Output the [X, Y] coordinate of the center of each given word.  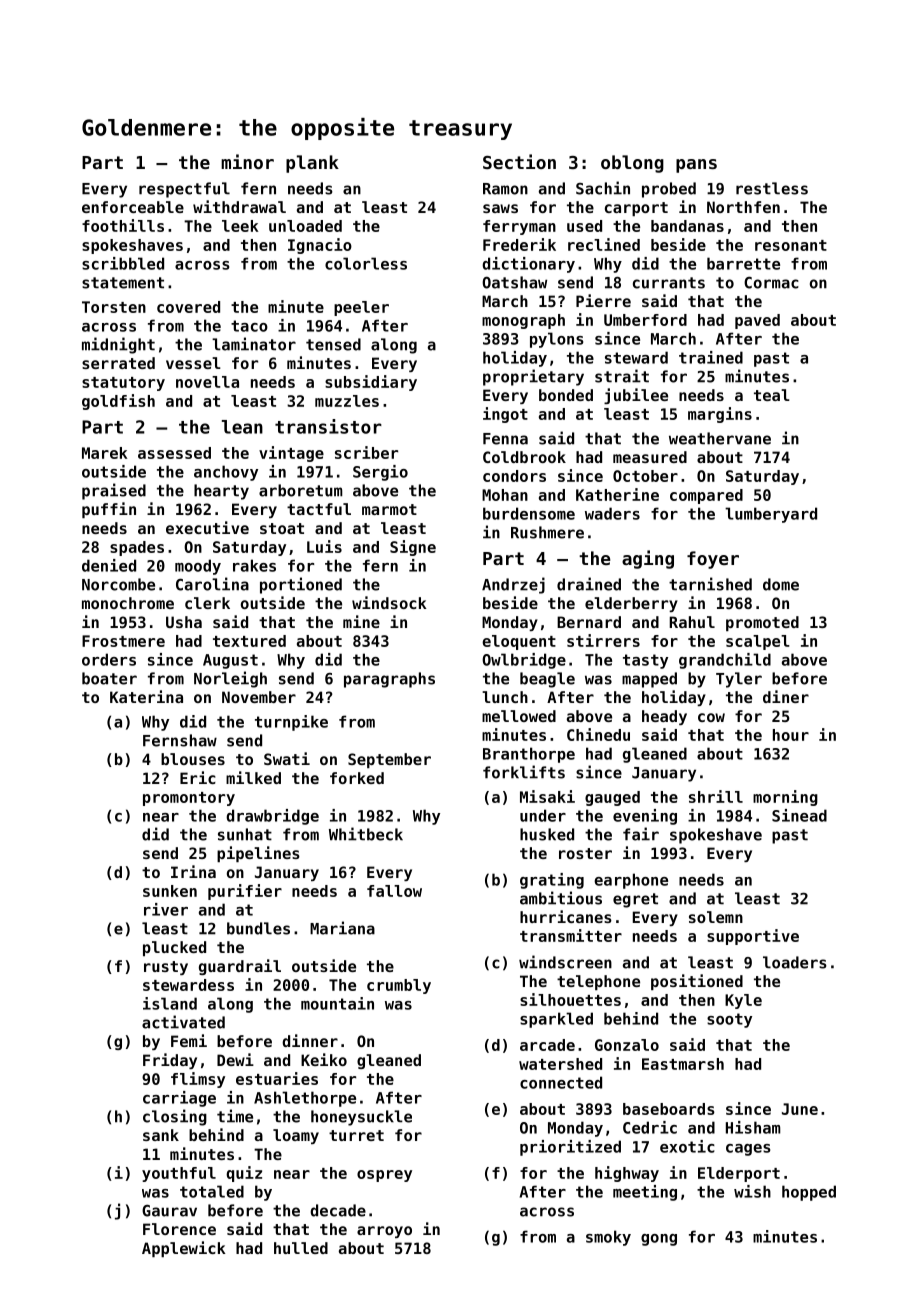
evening [645, 817]
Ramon [505, 189]
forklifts [524, 772]
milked [253, 777]
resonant [791, 245]
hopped [809, 1193]
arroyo [384, 1232]
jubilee [636, 396]
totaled [212, 1191]
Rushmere [547, 532]
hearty [221, 492]
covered [188, 307]
